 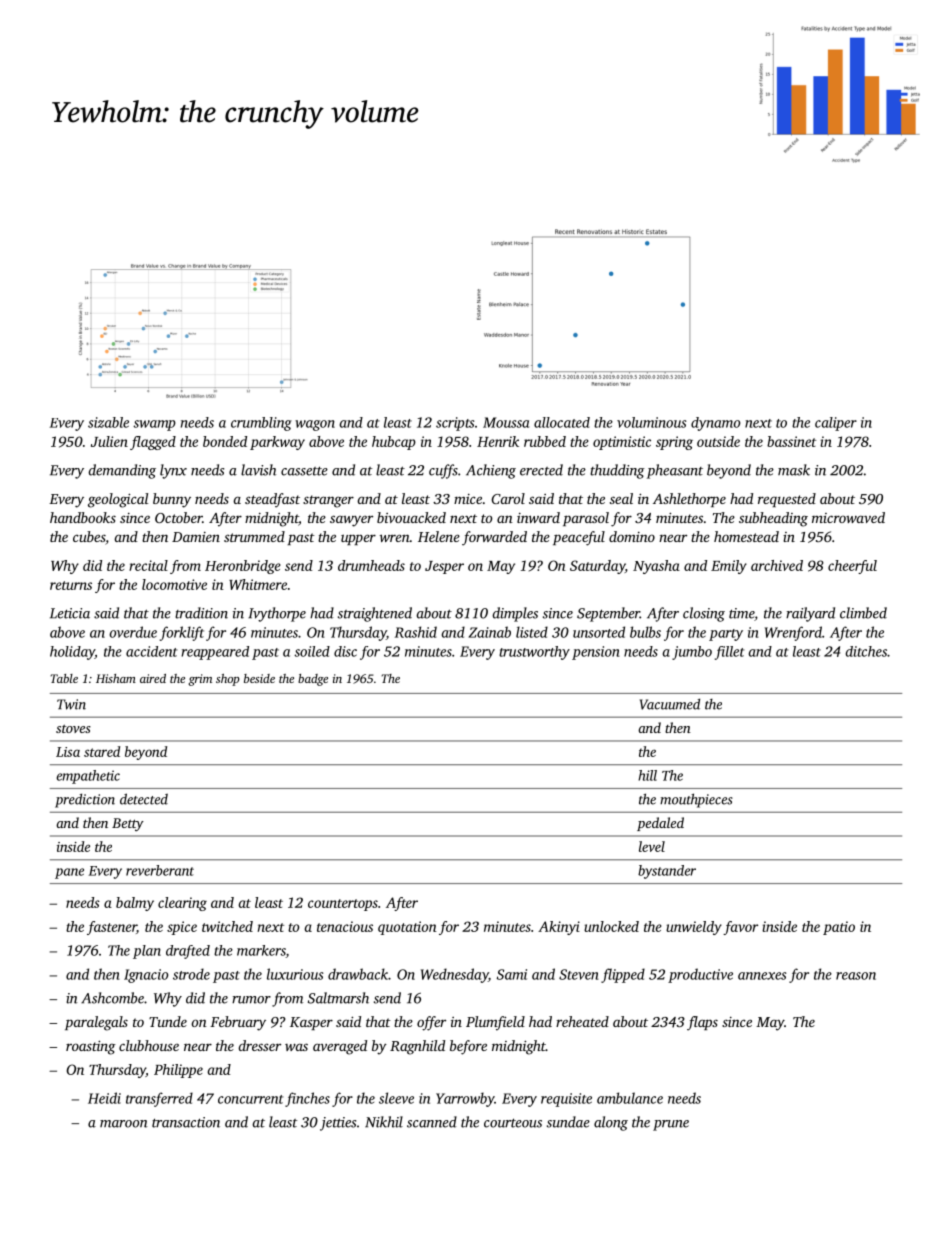 I want to click on Zainab, so click(x=489, y=632).
